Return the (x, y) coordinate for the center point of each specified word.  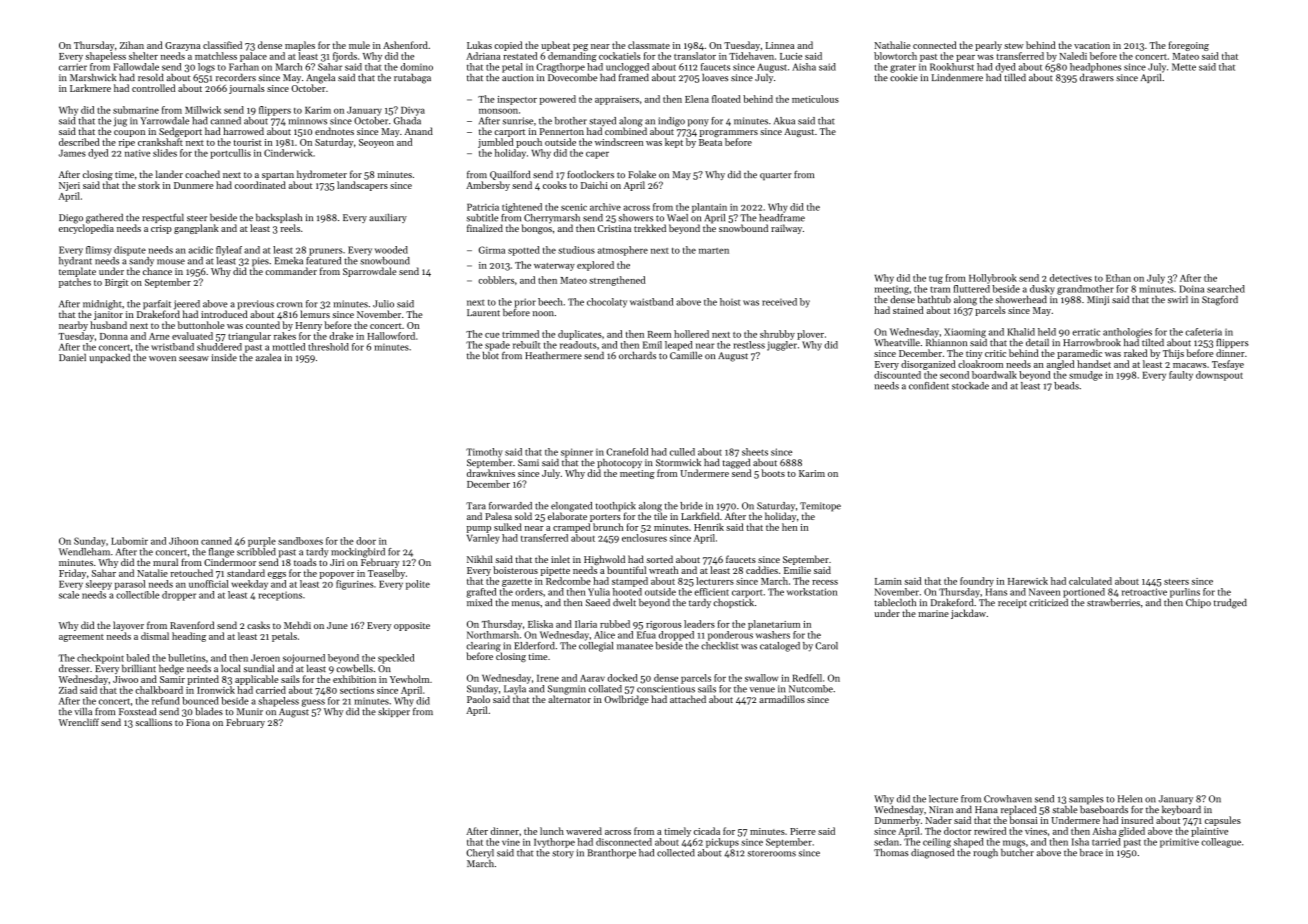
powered (558, 100)
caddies (762, 570)
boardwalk (994, 375)
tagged (736, 464)
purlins (1185, 593)
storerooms (771, 853)
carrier (73, 67)
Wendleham (84, 552)
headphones (1095, 68)
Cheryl (480, 853)
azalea (268, 357)
